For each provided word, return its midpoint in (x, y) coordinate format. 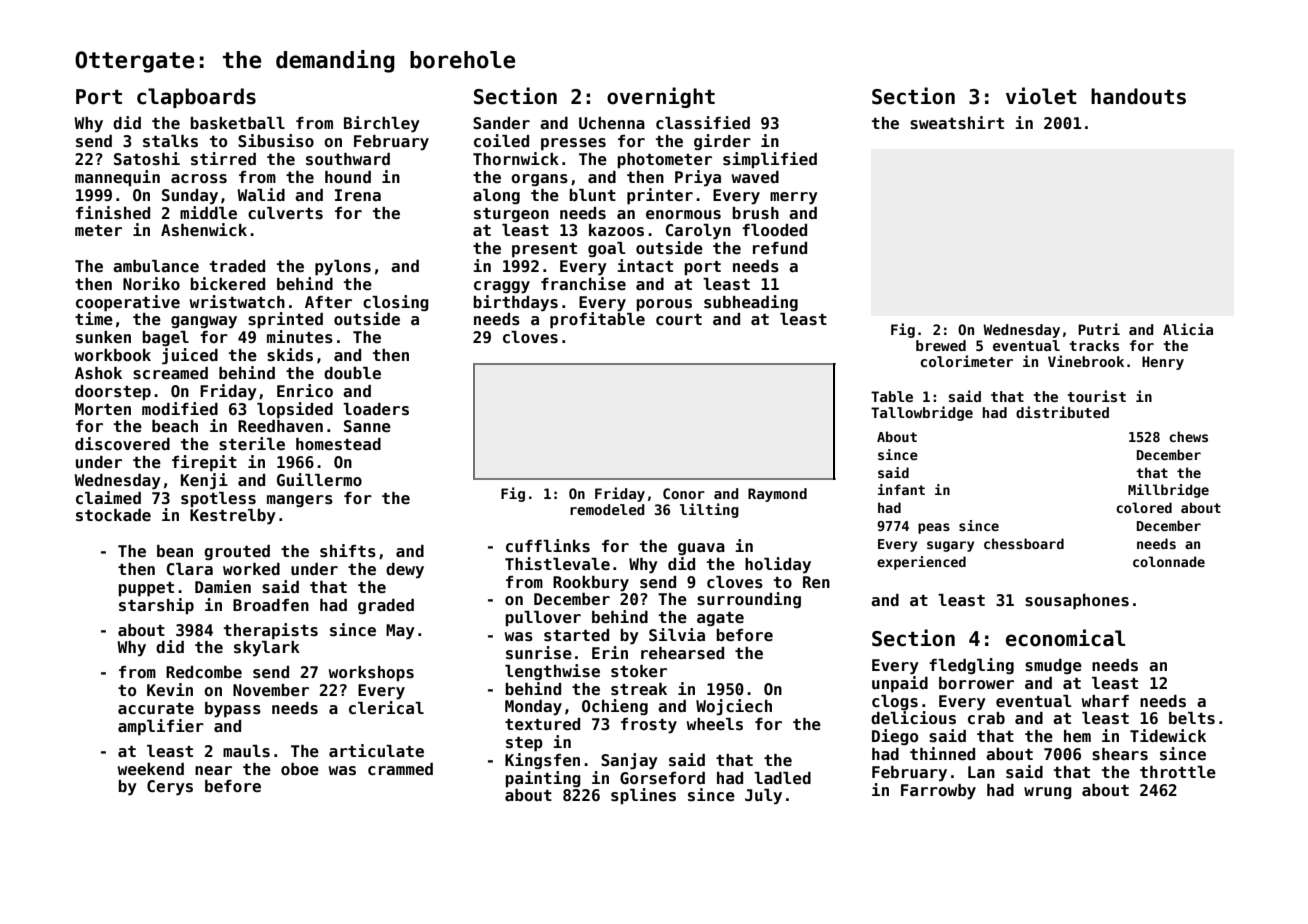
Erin (610, 652)
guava (701, 549)
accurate (156, 709)
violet (1041, 96)
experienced (921, 563)
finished (113, 213)
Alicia (1188, 329)
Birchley (382, 124)
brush (755, 213)
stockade (113, 515)
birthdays (515, 303)
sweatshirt (957, 123)
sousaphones (1077, 602)
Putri (1099, 329)
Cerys (170, 788)
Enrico (305, 390)
